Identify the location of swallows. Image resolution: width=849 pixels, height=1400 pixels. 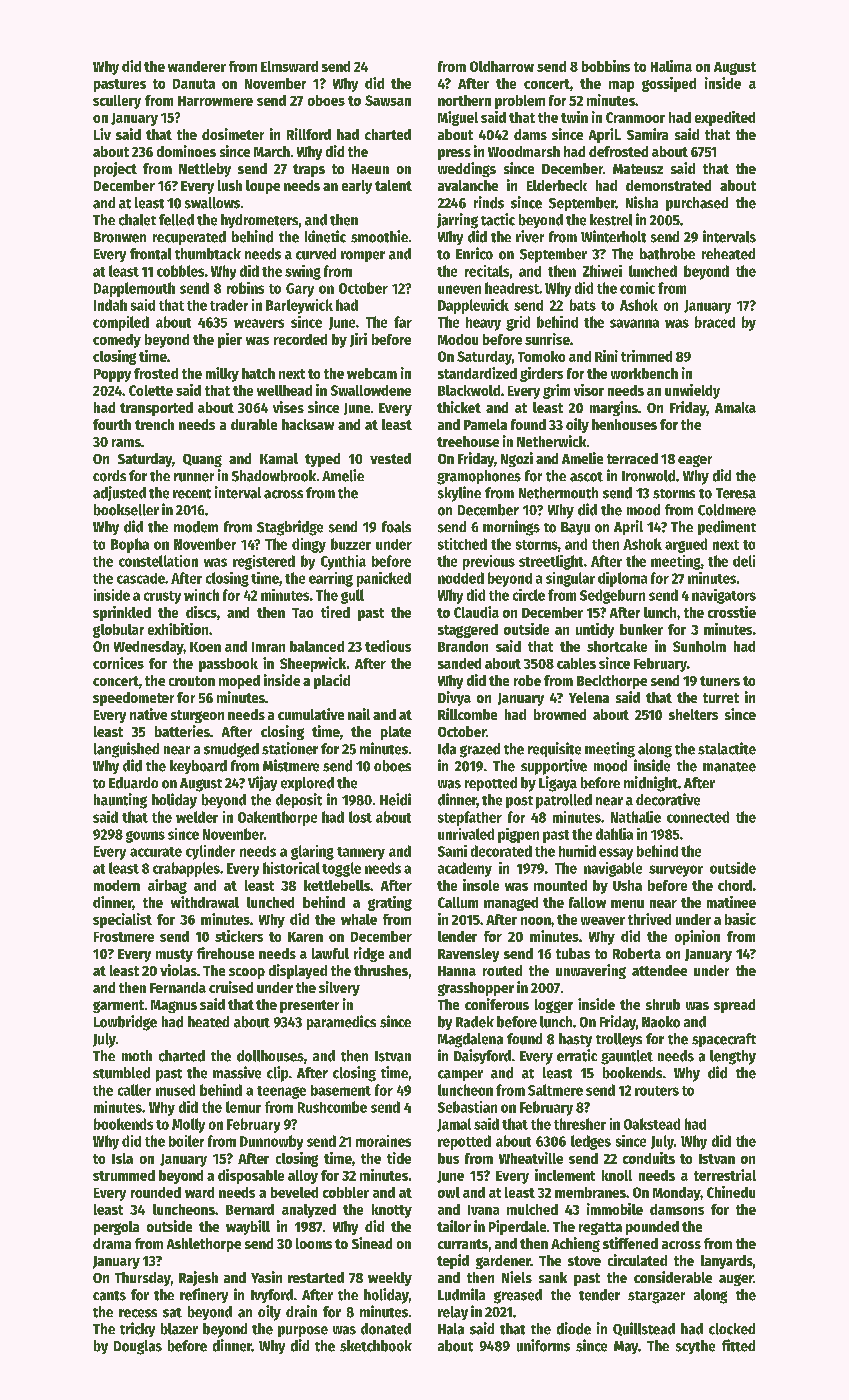
(212, 203).
